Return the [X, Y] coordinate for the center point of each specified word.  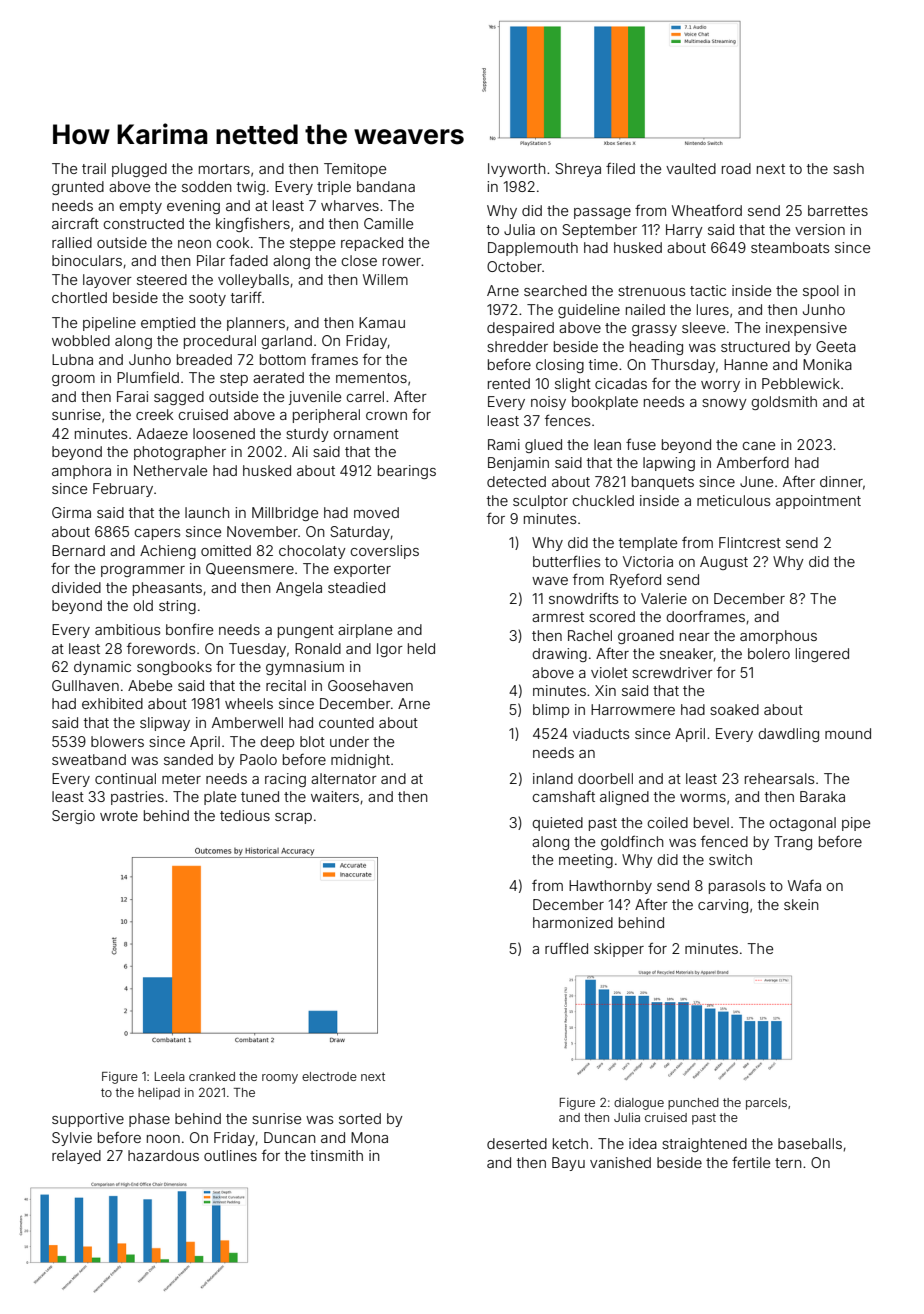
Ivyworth [517, 170]
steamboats [790, 247]
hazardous [163, 1155]
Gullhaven [85, 685]
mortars [224, 169]
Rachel [590, 635]
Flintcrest [750, 542]
